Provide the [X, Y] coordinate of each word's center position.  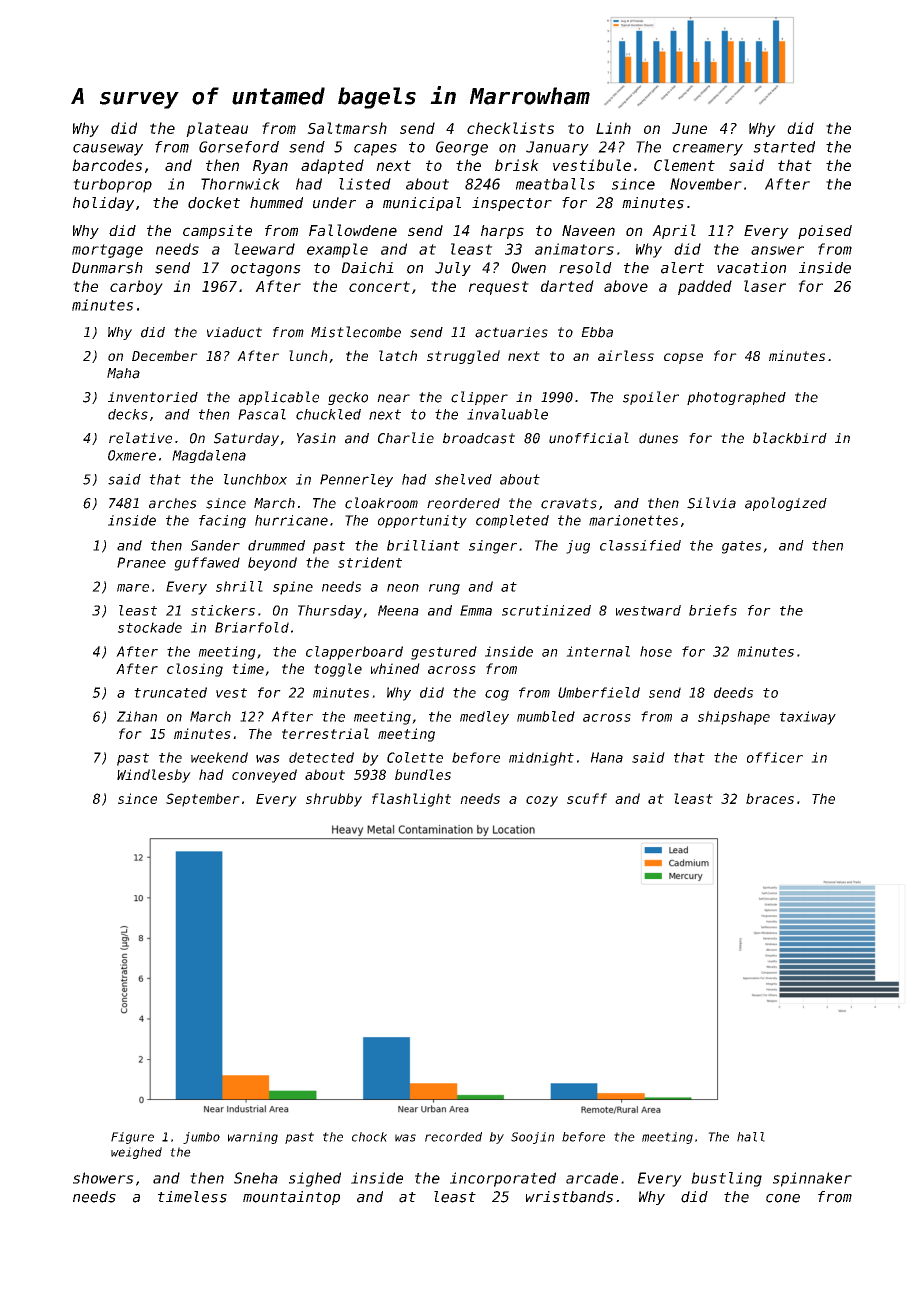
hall [751, 1137]
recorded [453, 1137]
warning [253, 1138]
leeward [264, 249]
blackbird [790, 438]
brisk [517, 165]
